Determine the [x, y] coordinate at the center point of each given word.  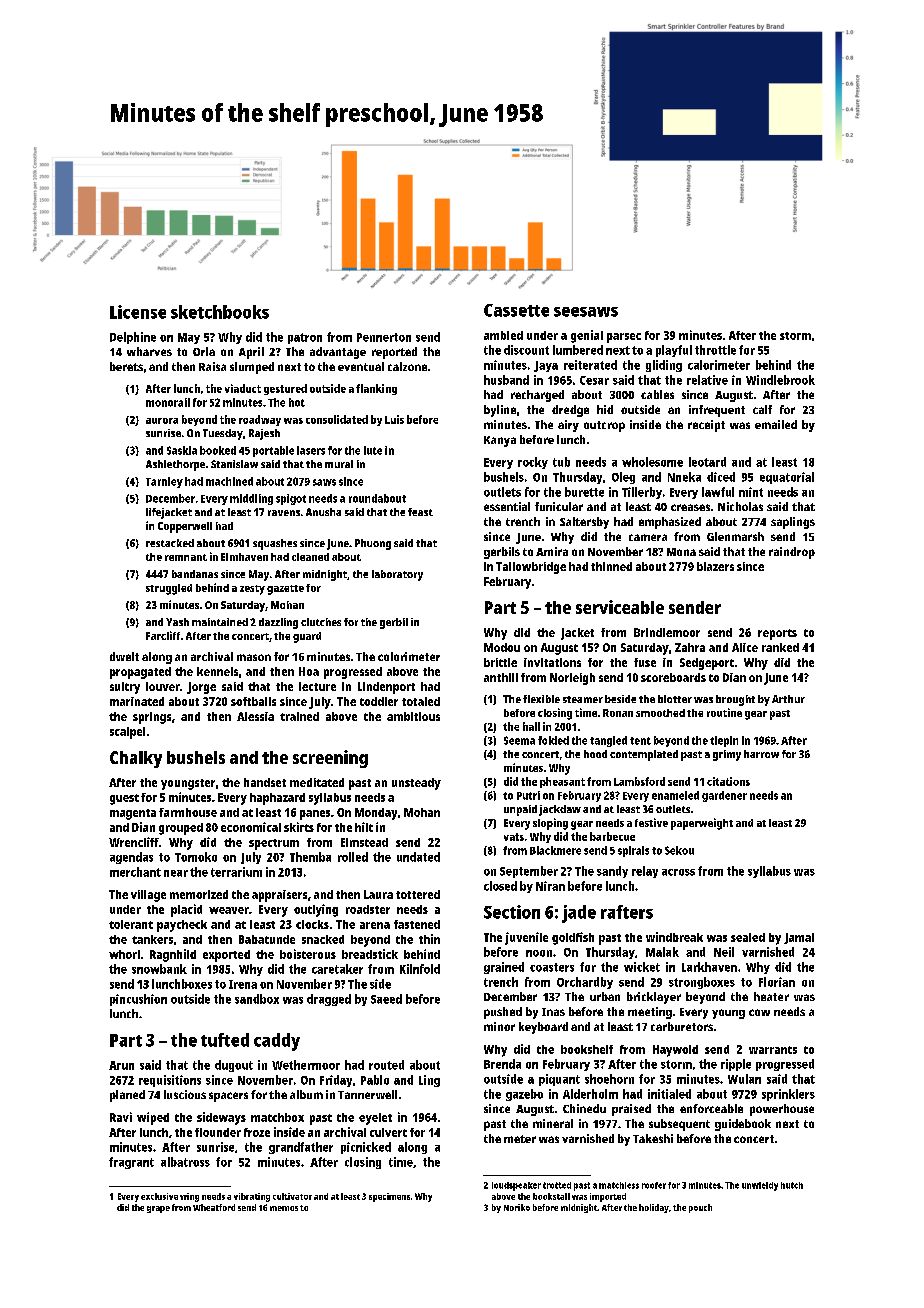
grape [158, 1209]
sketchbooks [220, 312]
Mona [681, 552]
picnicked [366, 1148]
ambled [503, 335]
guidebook [743, 1125]
